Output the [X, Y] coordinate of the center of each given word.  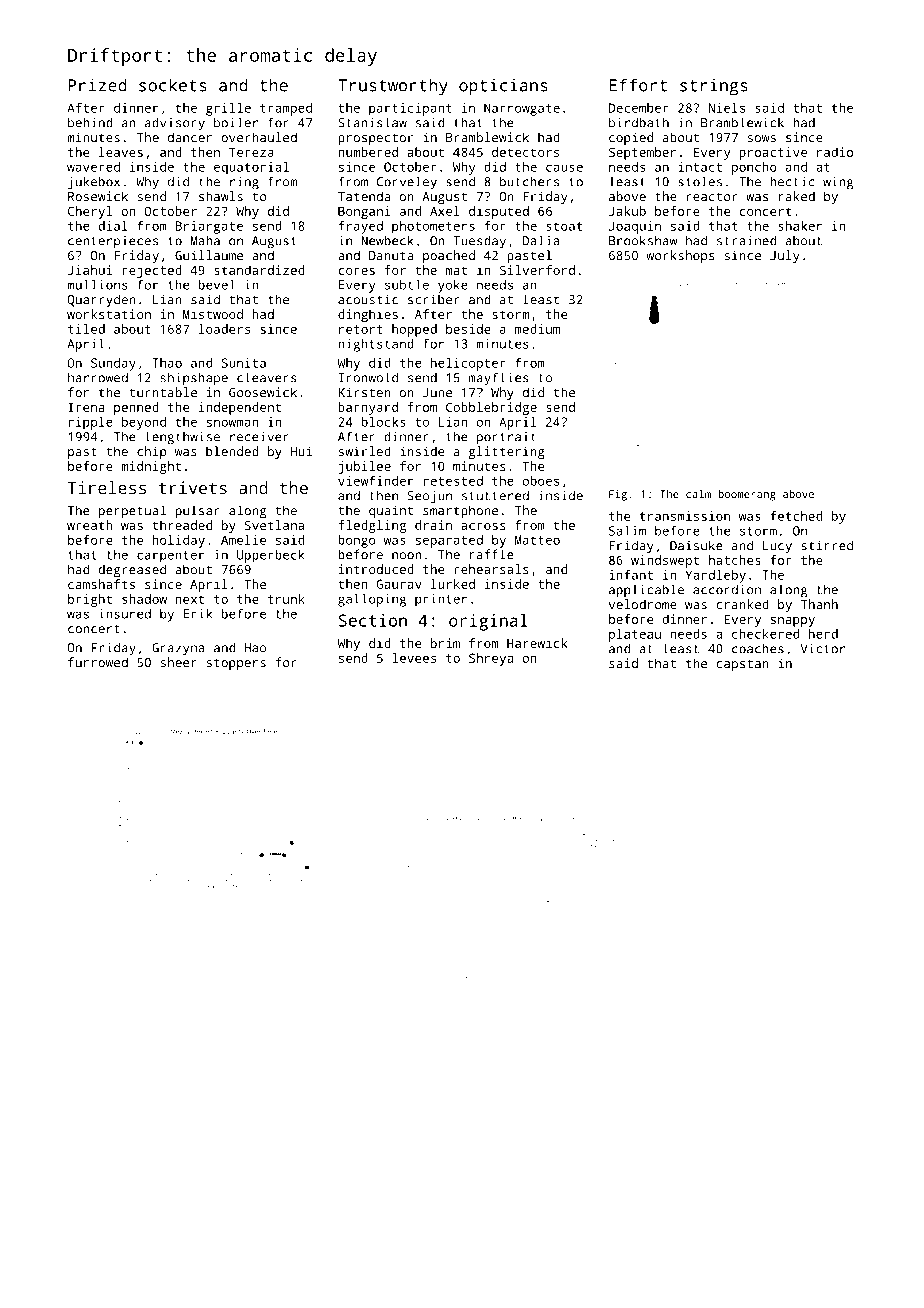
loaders [224, 329]
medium [537, 329]
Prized [97, 85]
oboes [540, 481]
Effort [638, 85]
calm [698, 494]
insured [125, 614]
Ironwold [368, 377]
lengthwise [182, 438]
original [488, 622]
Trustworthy [393, 87]
